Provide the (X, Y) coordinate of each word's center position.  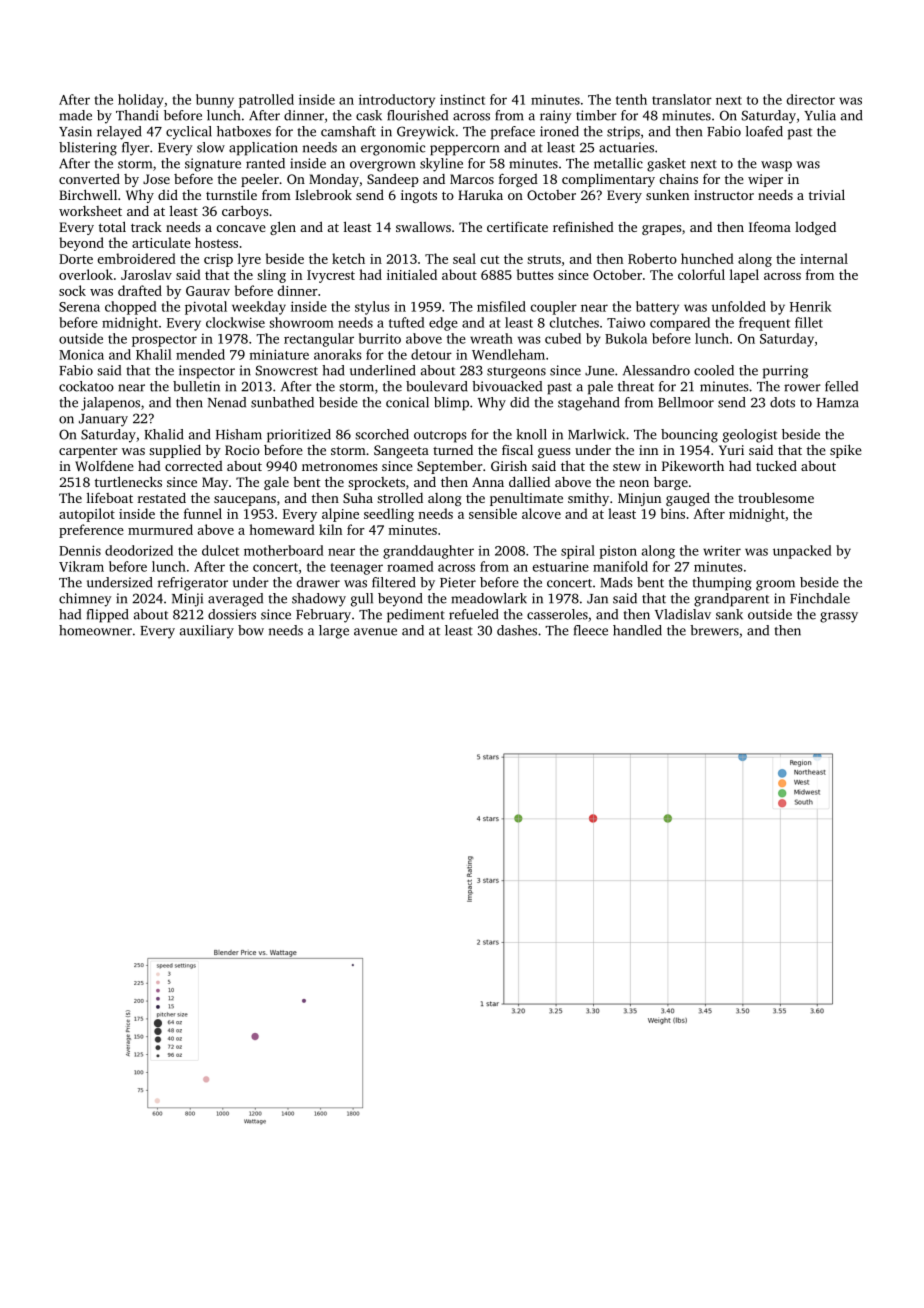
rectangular (319, 340)
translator (682, 99)
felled (841, 386)
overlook (86, 274)
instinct (462, 99)
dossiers (232, 614)
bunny (215, 101)
